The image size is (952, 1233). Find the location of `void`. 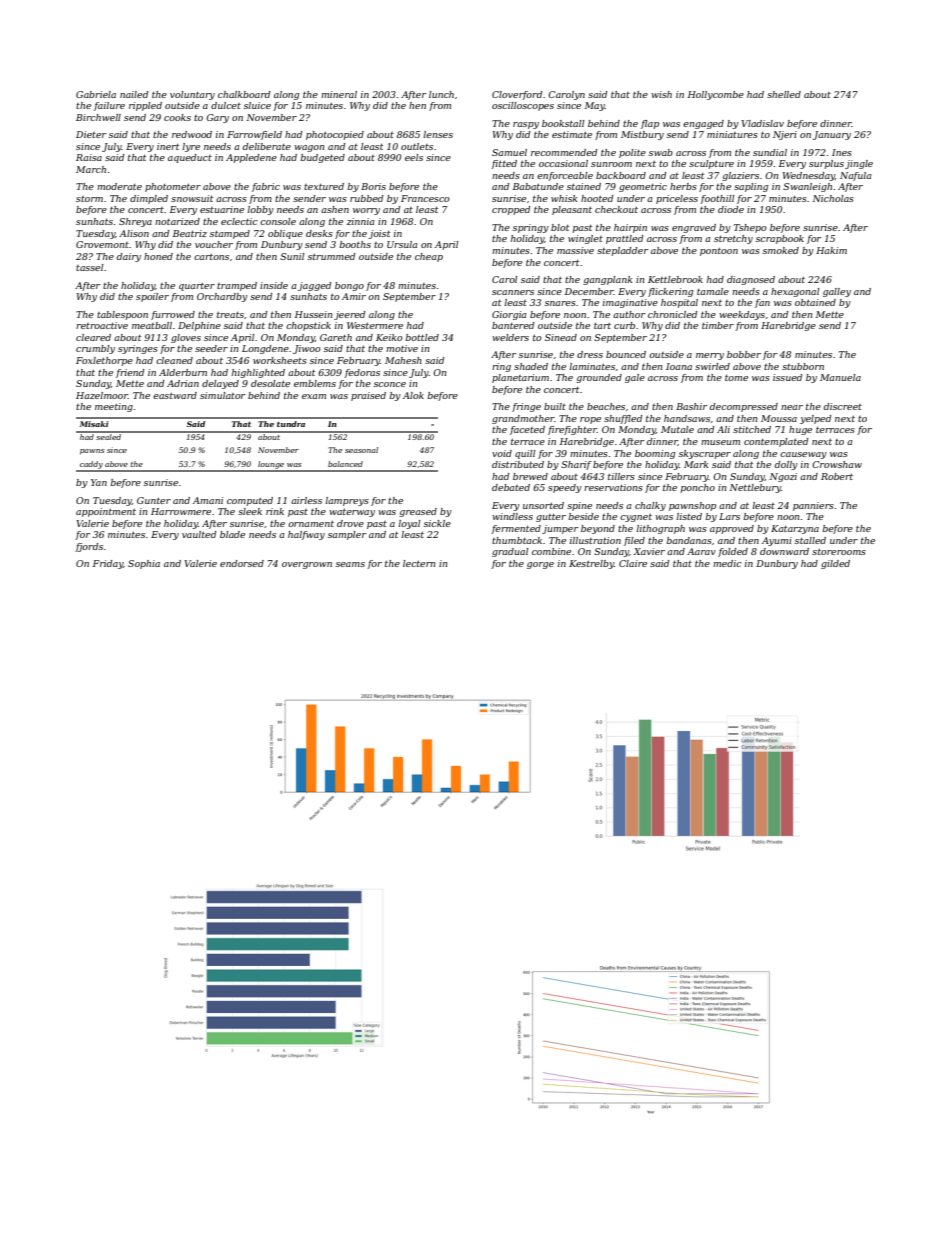

void is located at coordinates (502, 453).
